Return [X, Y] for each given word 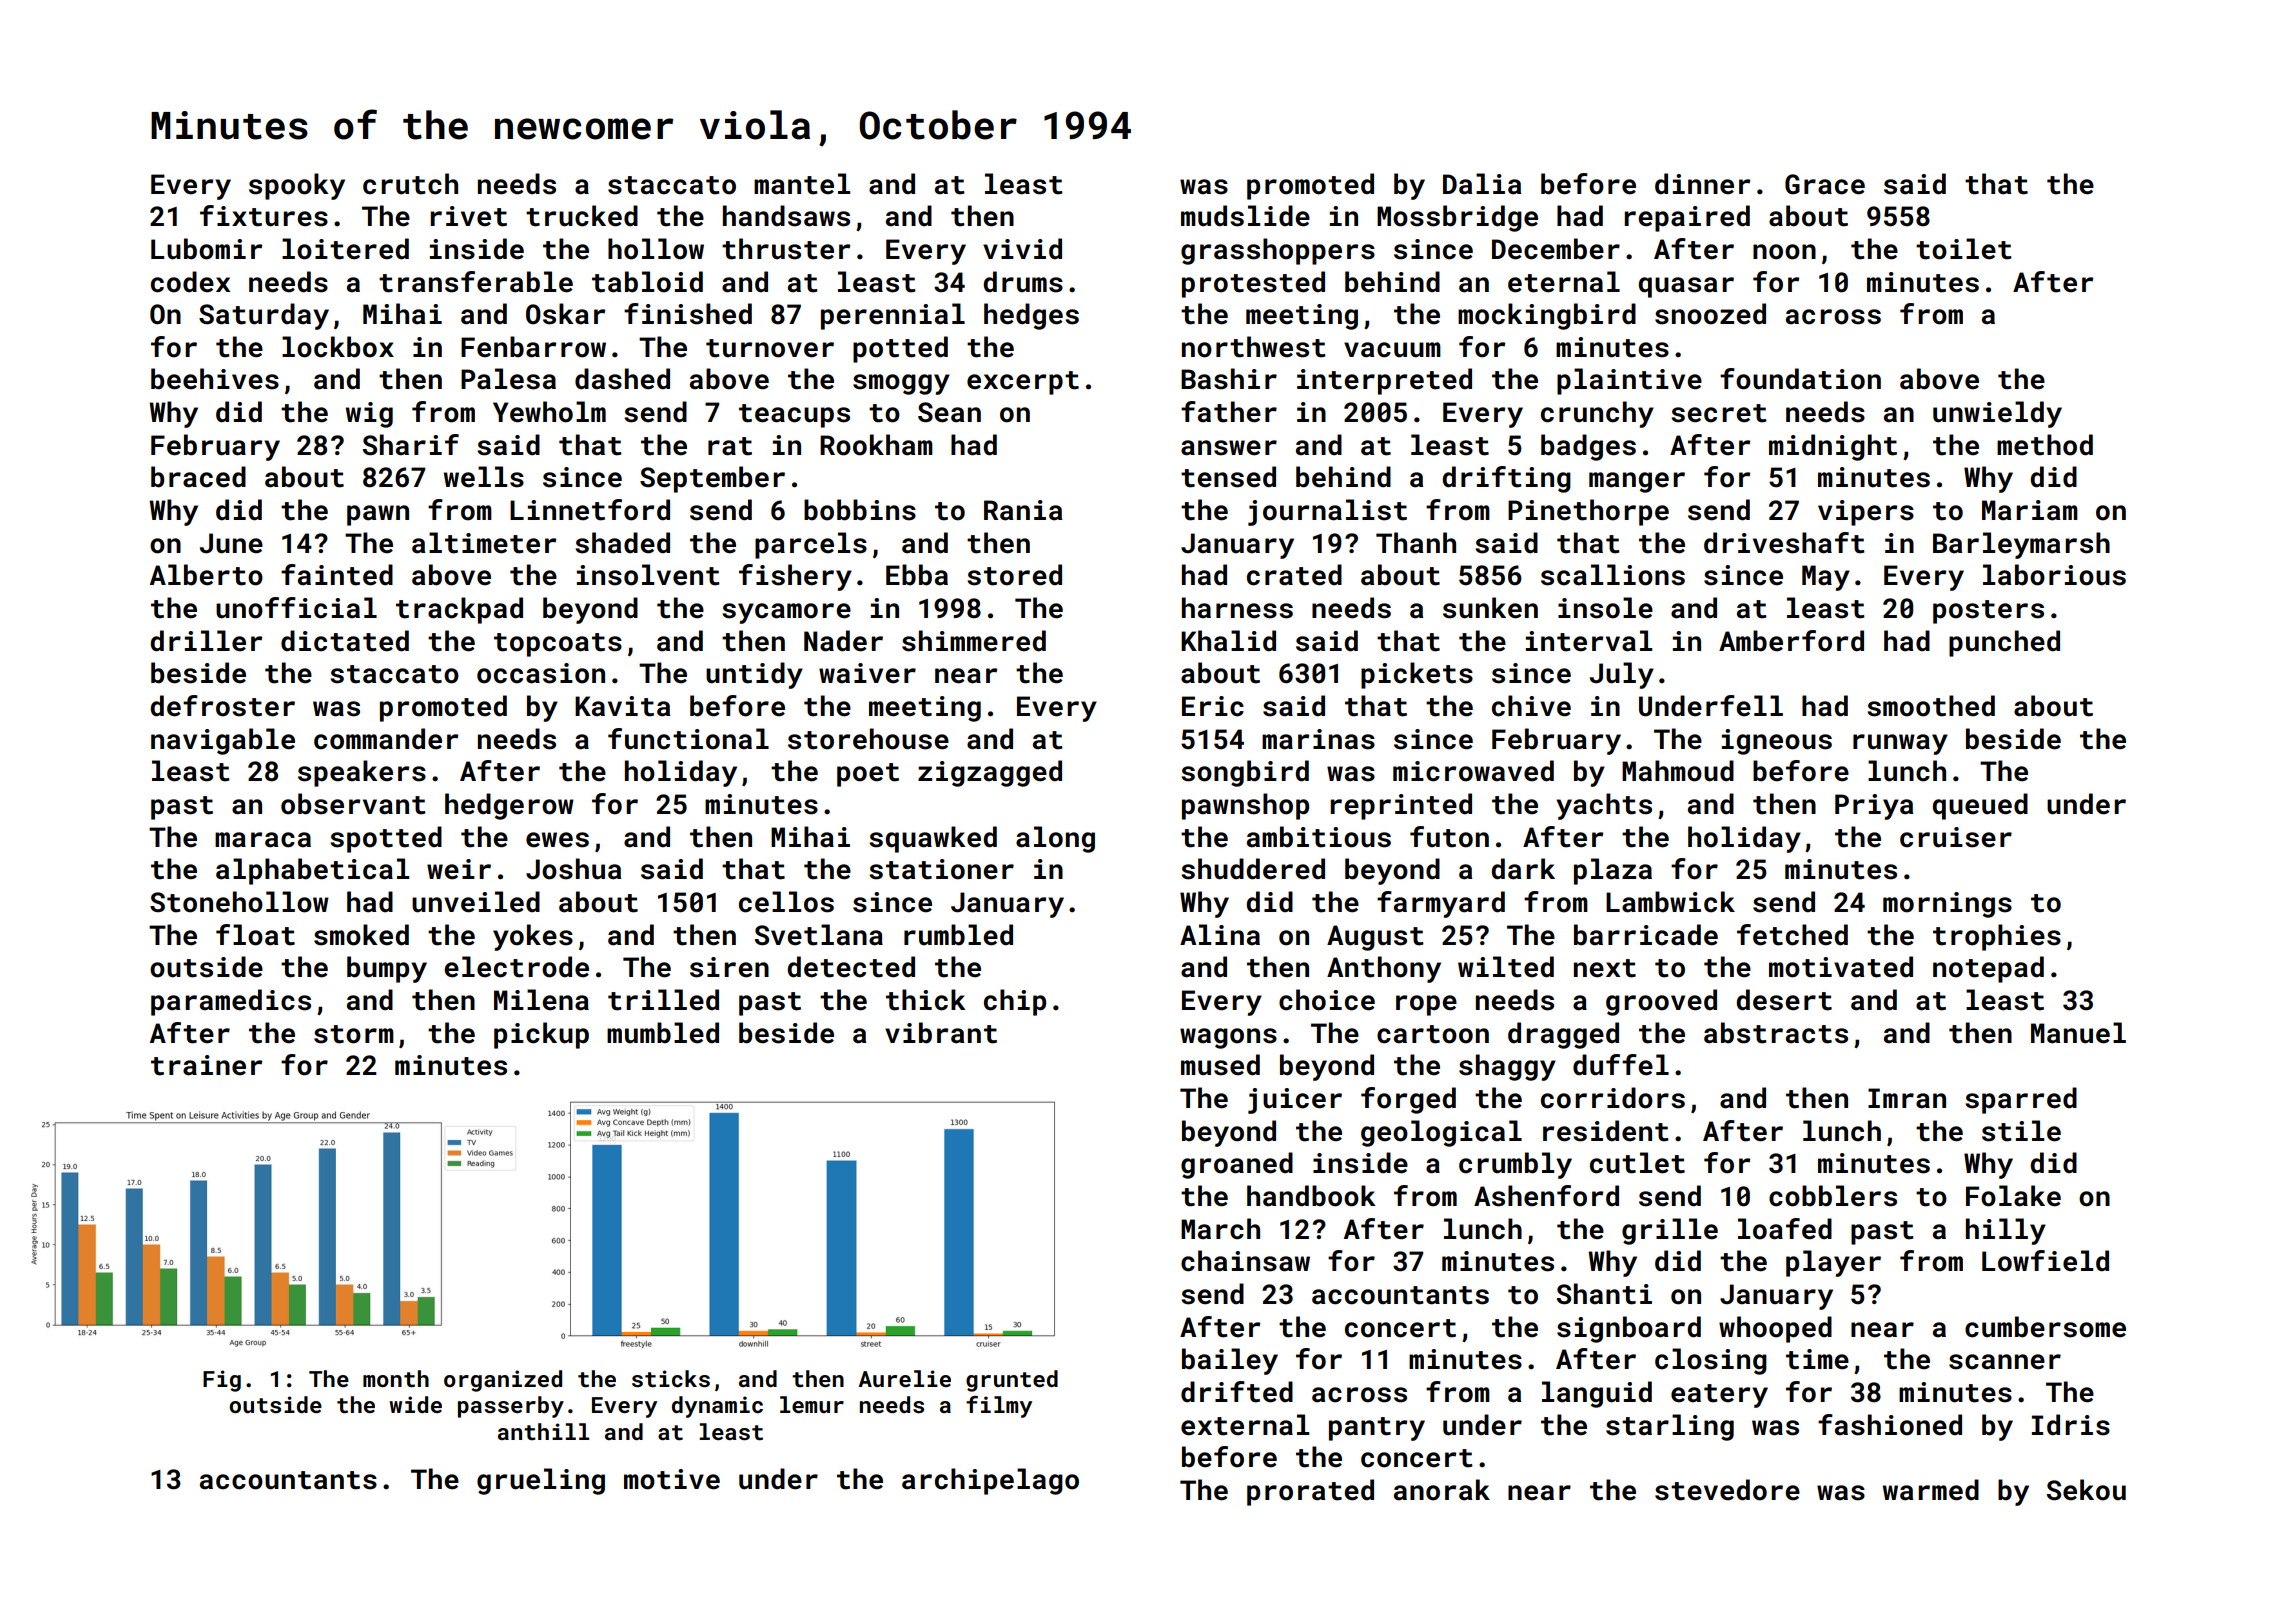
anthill [543, 1431]
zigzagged [990, 773]
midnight [1833, 447]
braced [198, 477]
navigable [223, 741]
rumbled [958, 935]
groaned [1237, 1165]
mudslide [1245, 216]
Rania [1023, 510]
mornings [1947, 905]
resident [1606, 1131]
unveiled [476, 902]
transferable [476, 282]
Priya [1874, 807]
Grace [1825, 184]
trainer [206, 1065]
